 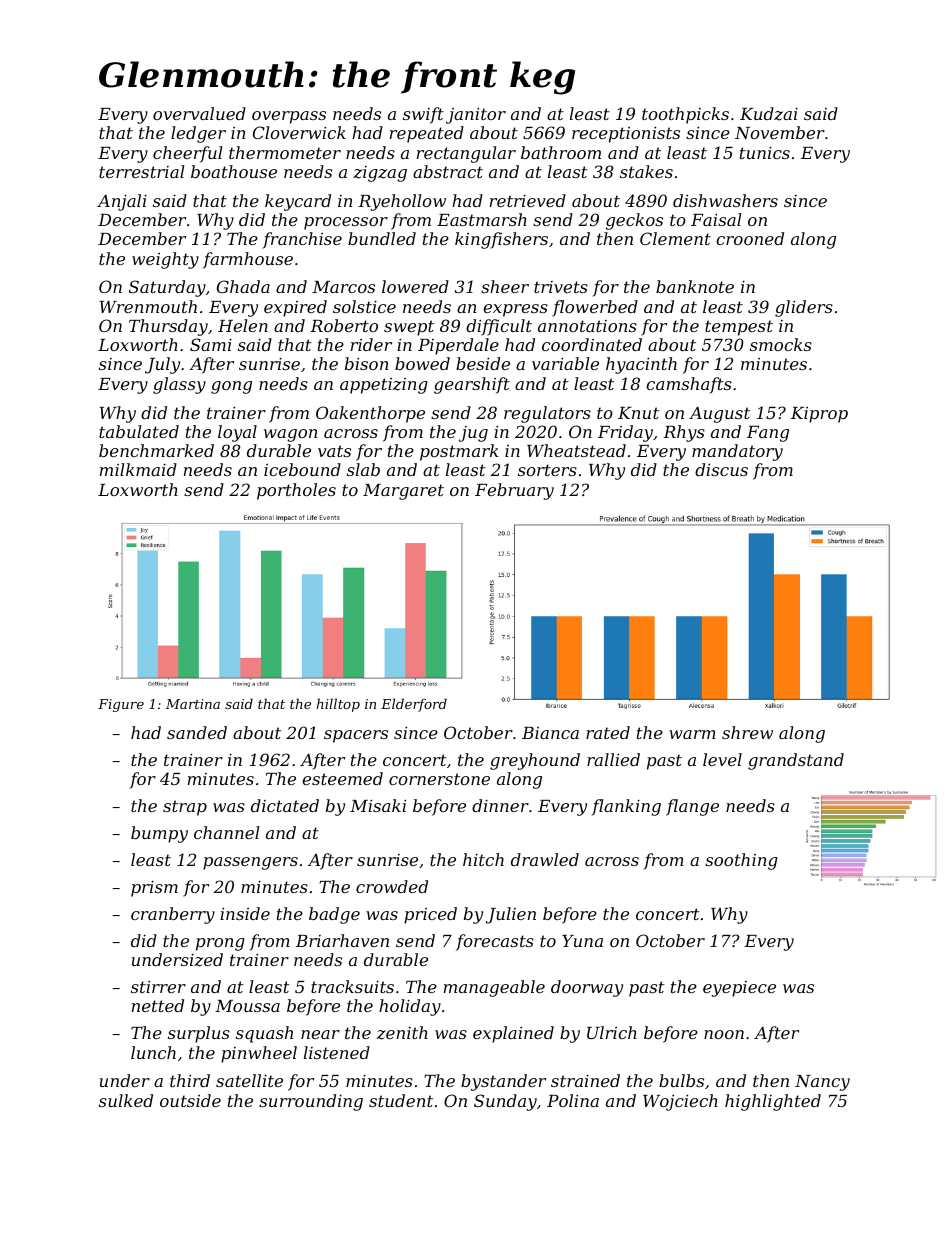 What do you see at coordinates (402, 1033) in the image?
I see `zenith` at bounding box center [402, 1033].
